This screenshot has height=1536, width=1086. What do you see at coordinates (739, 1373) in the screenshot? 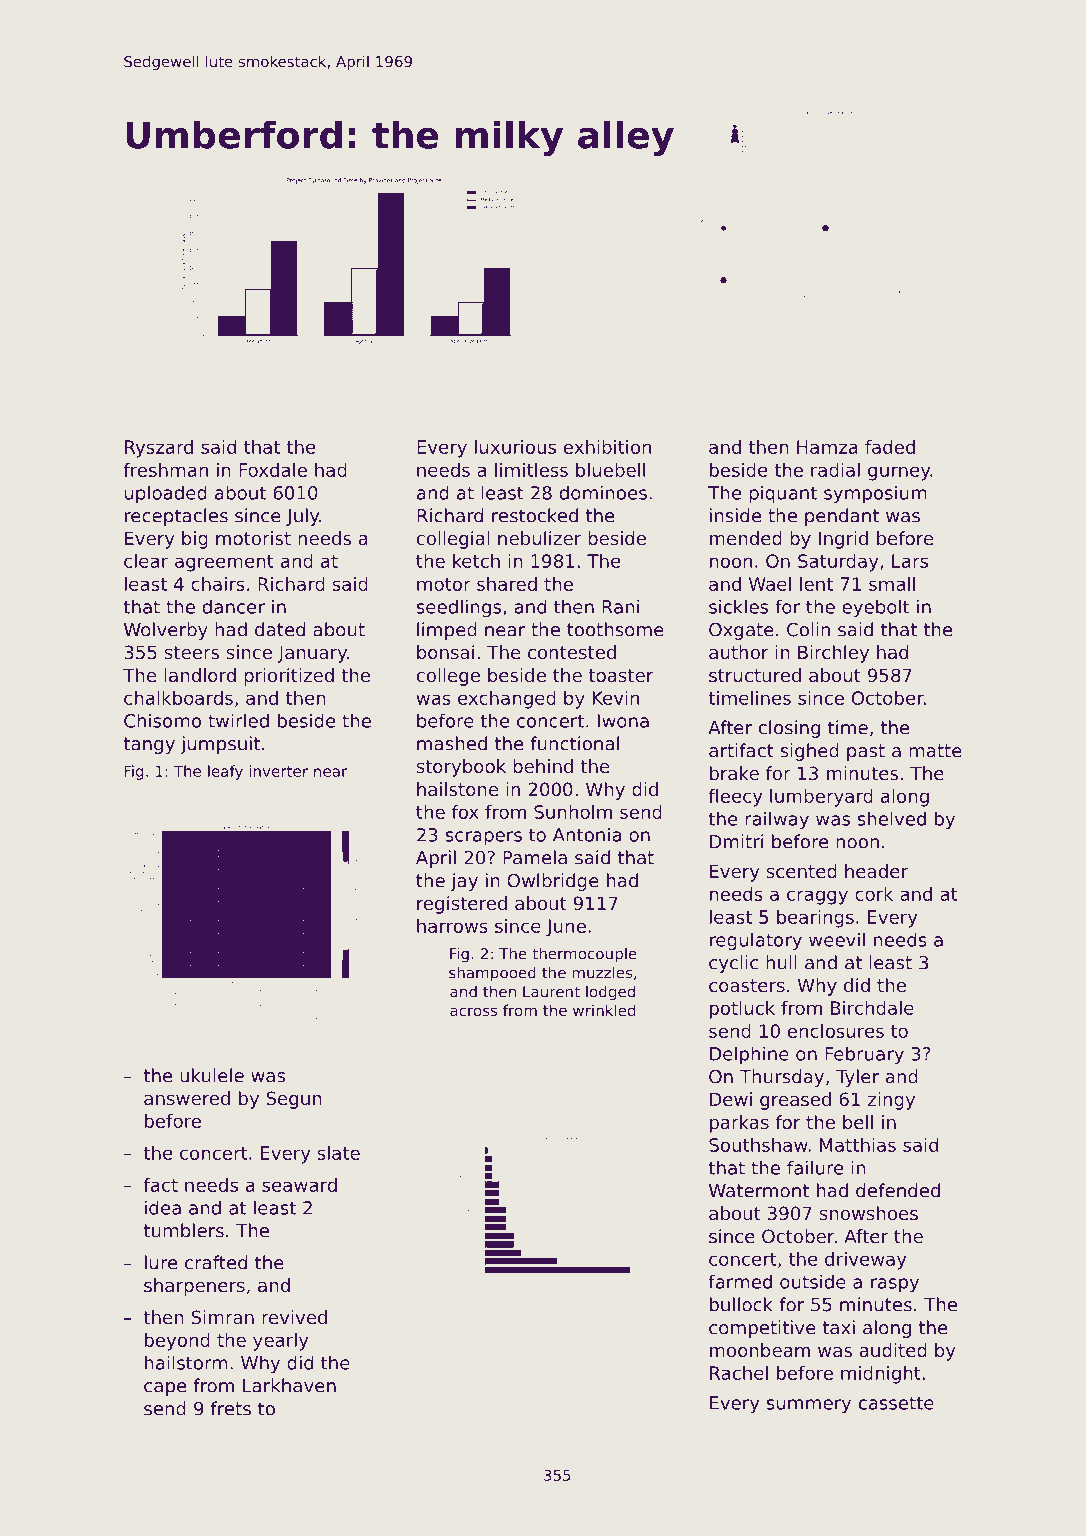
I see `Rachel` at bounding box center [739, 1373].
